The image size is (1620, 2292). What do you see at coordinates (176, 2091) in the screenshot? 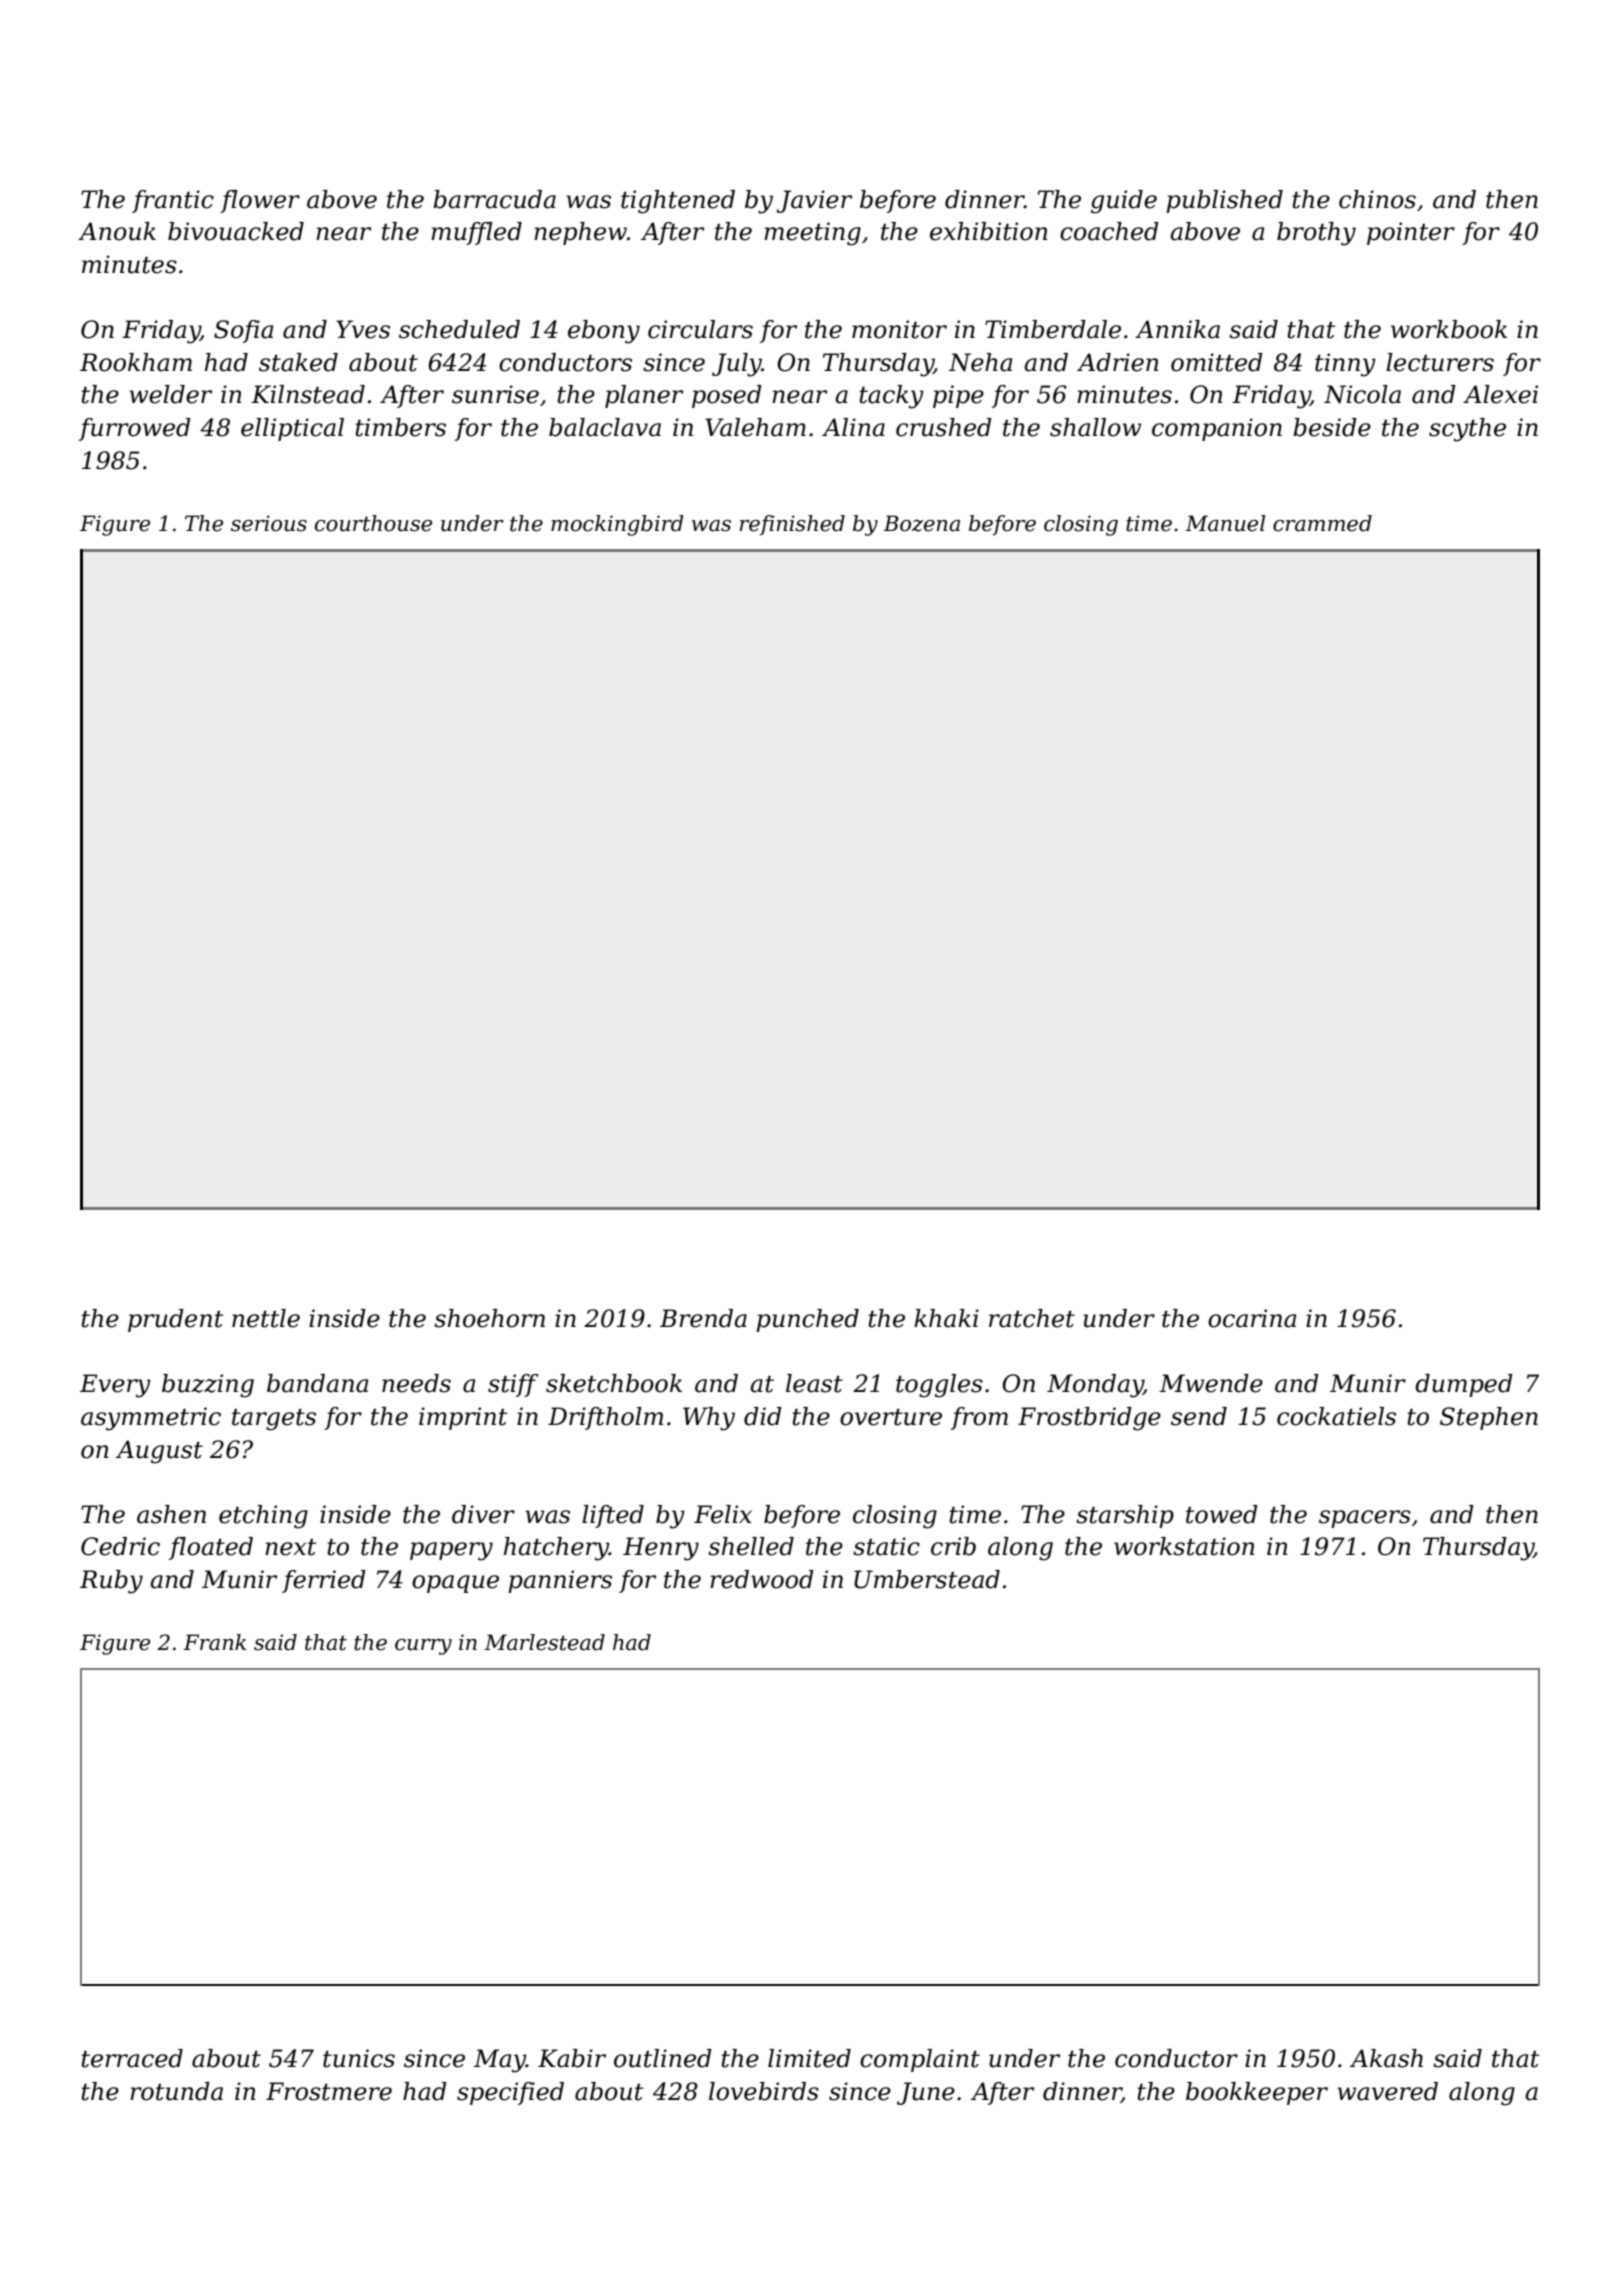
I see `rotunda` at bounding box center [176, 2091].
